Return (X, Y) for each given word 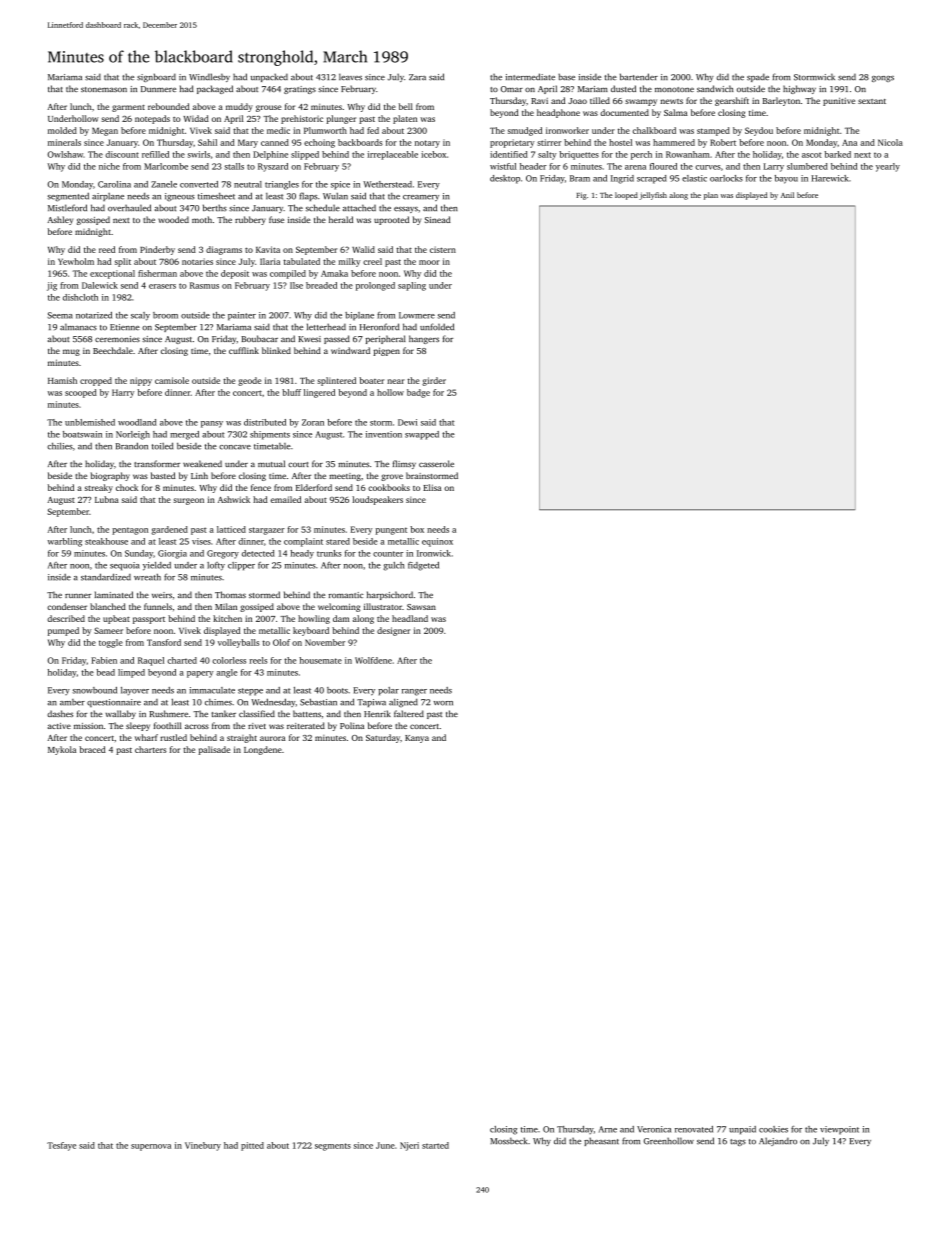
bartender (639, 77)
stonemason (104, 89)
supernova (151, 1147)
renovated (694, 1129)
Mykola (62, 750)
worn (443, 703)
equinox (437, 542)
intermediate (530, 77)
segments (333, 1147)
